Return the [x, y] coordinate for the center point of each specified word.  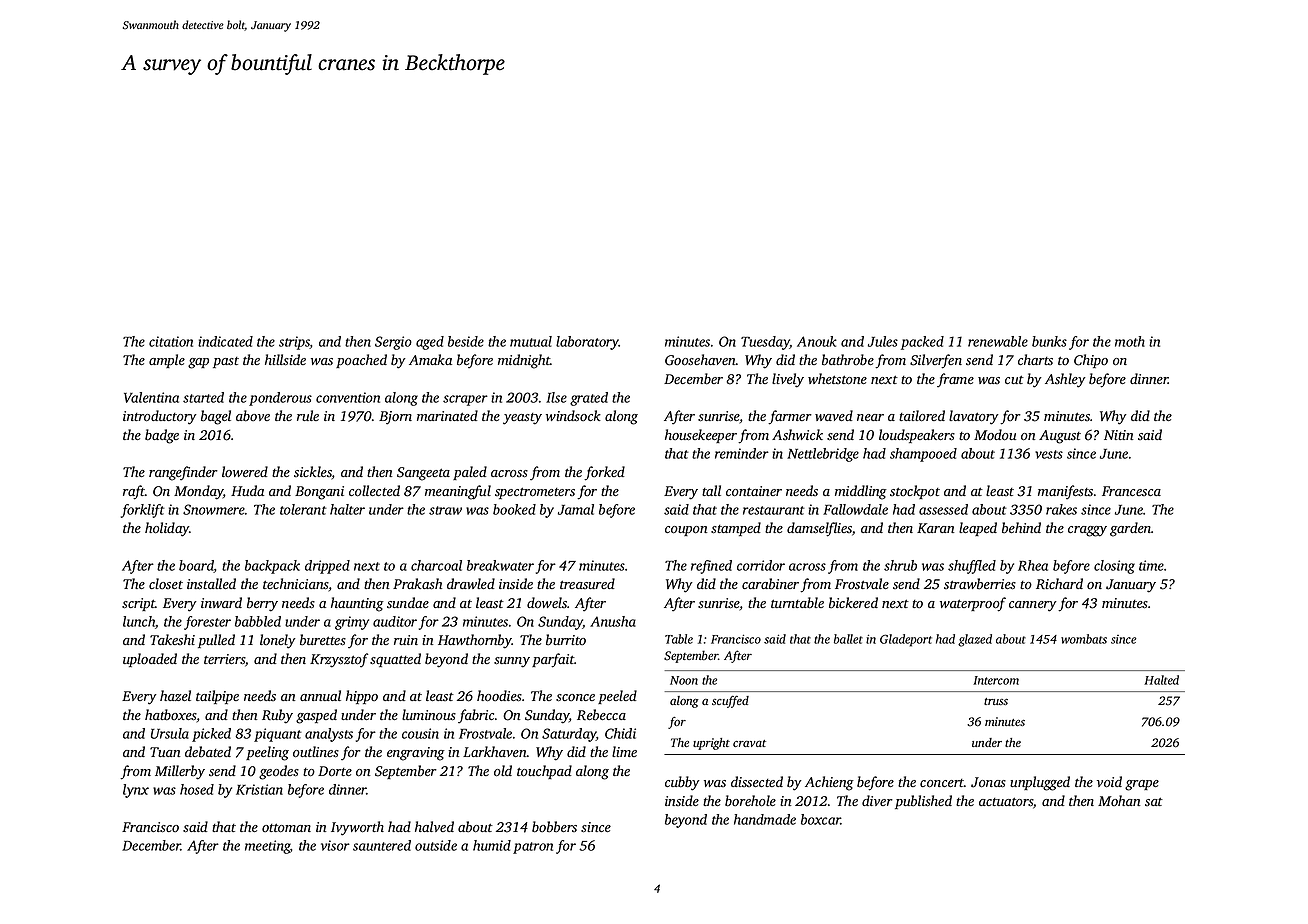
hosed [197, 789]
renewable [998, 341]
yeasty [522, 419]
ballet [848, 639]
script [138, 604]
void [1109, 782]
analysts [329, 735]
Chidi [620, 733]
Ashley [1065, 380]
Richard [1059, 583]
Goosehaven [700, 360]
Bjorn [395, 418]
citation [171, 341]
